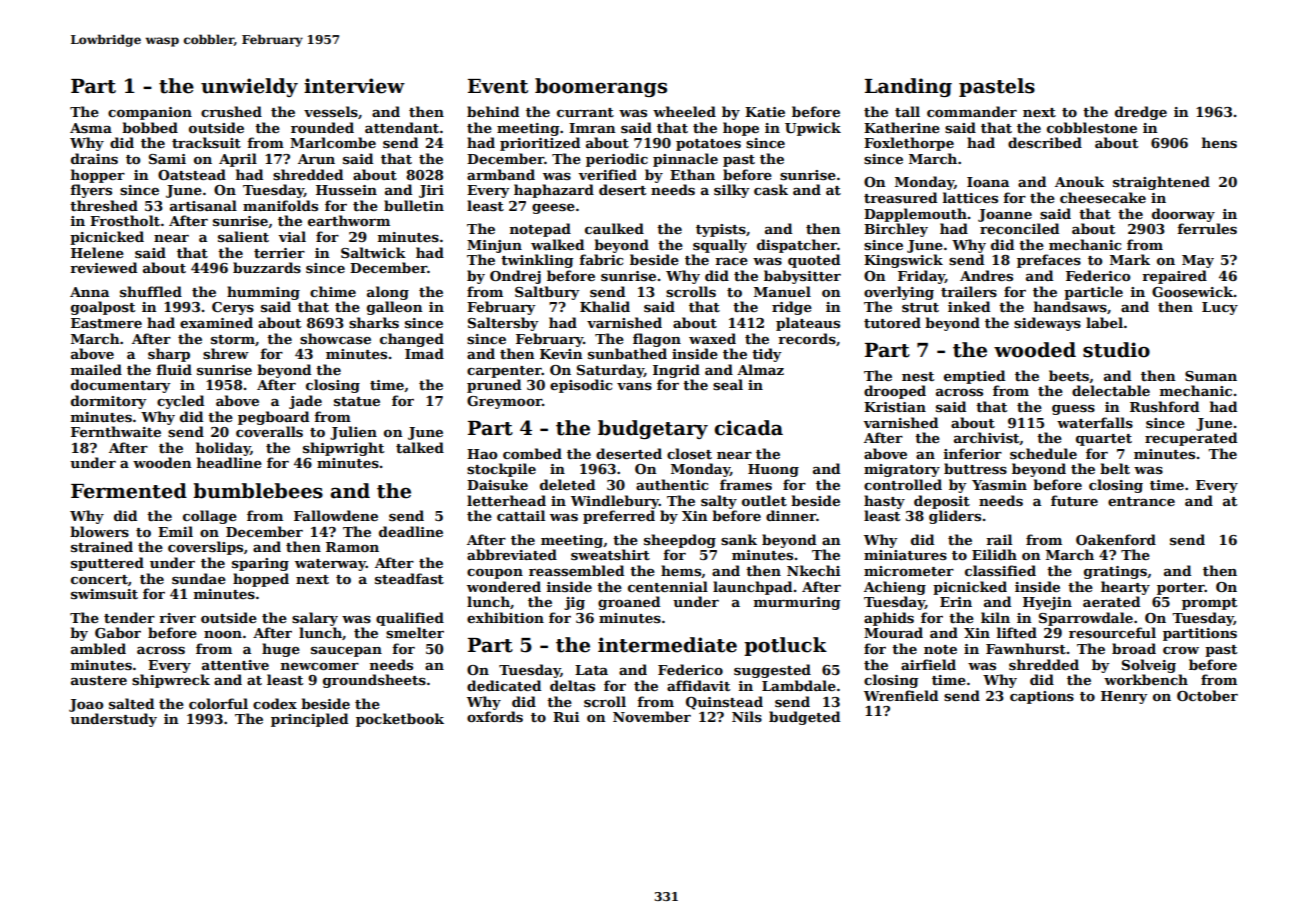 The image size is (1308, 924). I want to click on Gabor, so click(118, 632).
